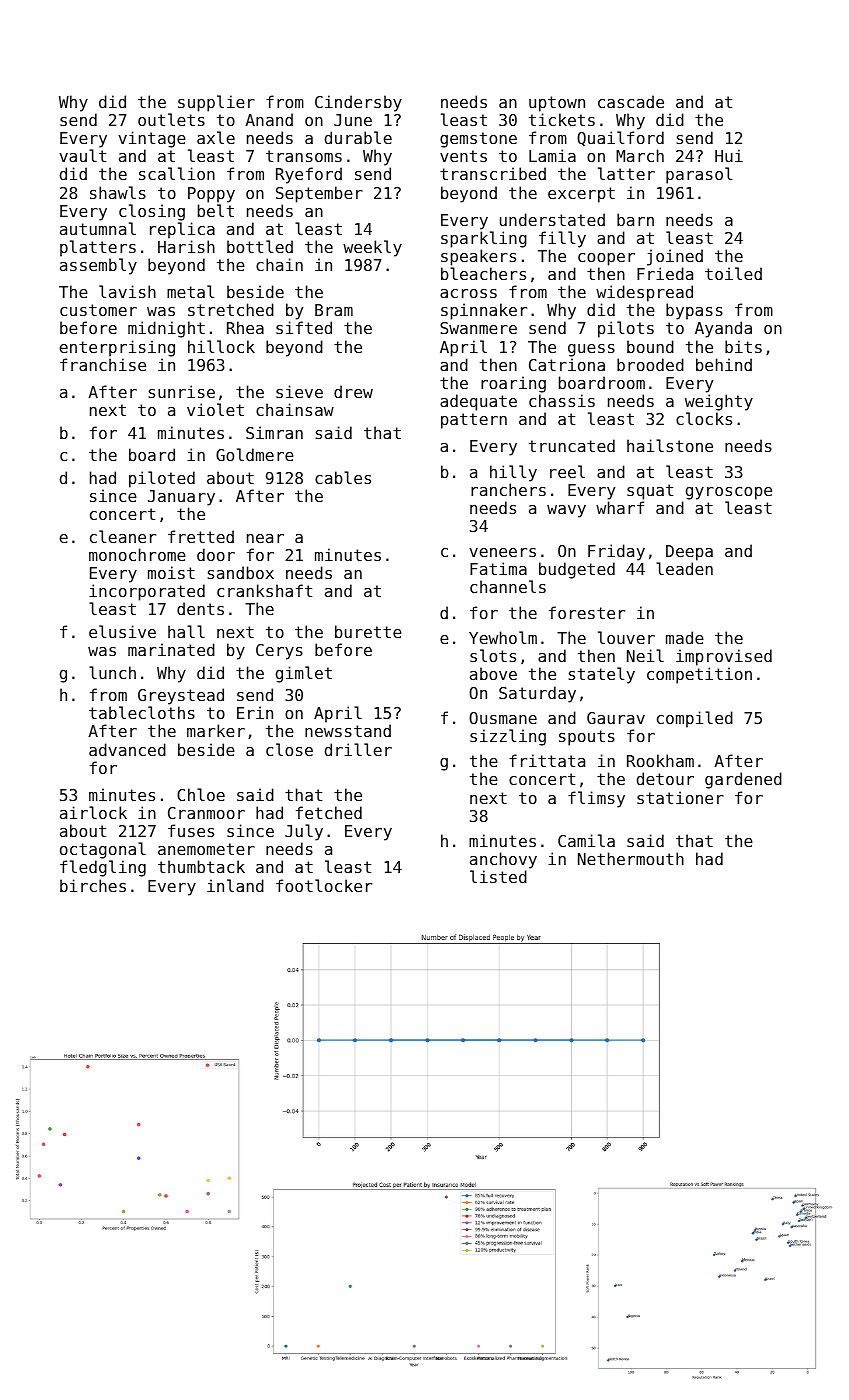 The image size is (849, 1400). I want to click on Cindersby, so click(358, 103).
